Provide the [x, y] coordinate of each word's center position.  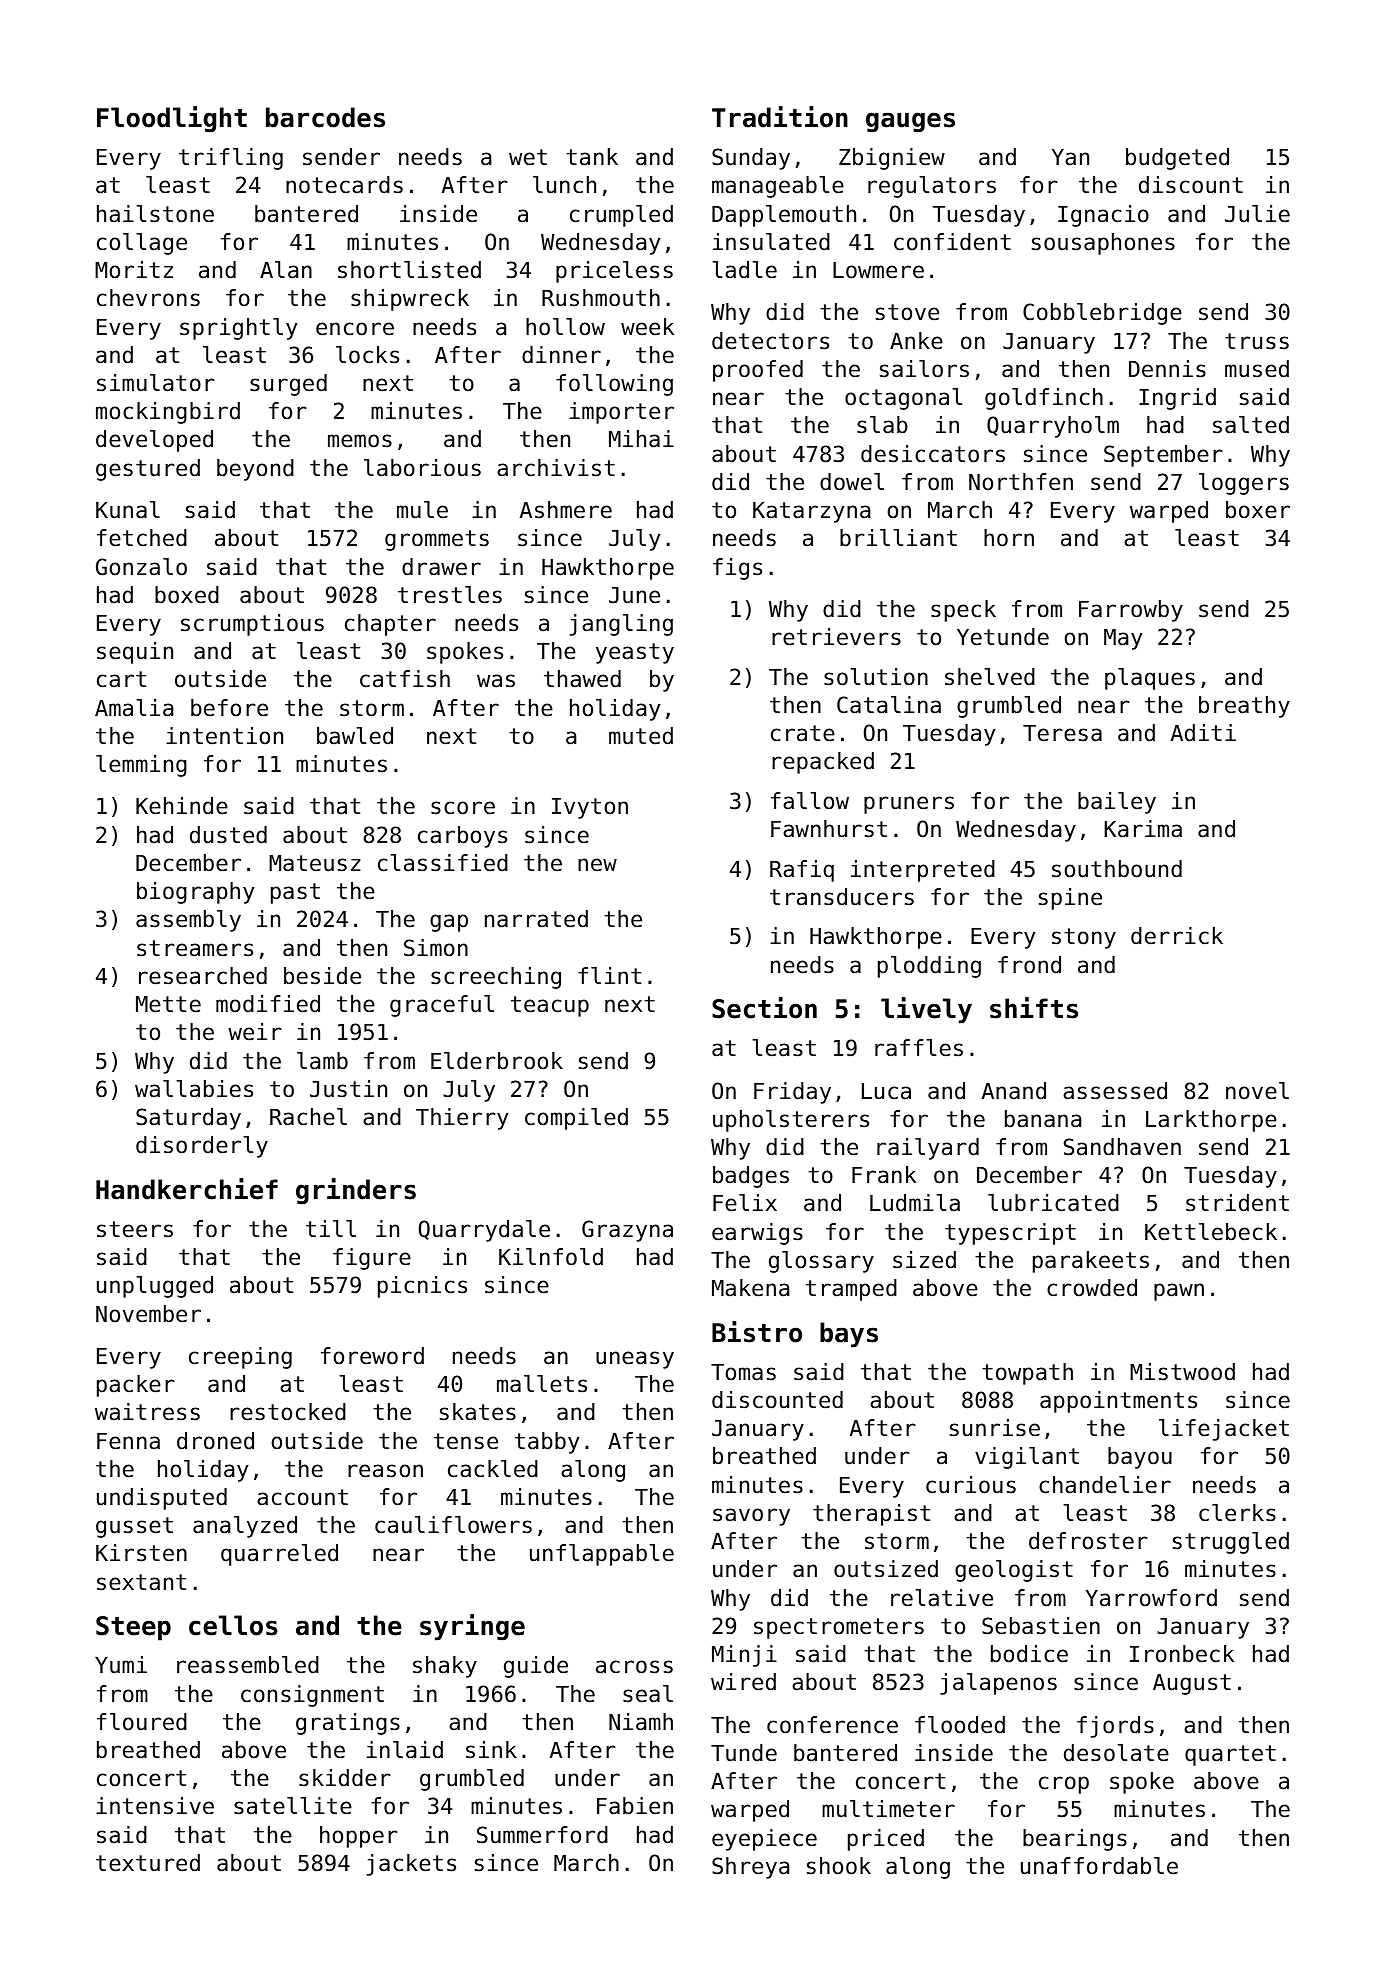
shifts [1034, 1008]
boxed [187, 595]
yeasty [635, 653]
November [148, 1314]
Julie [1257, 214]
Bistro [757, 1332]
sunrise [995, 1428]
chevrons [148, 298]
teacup [550, 1006]
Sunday [751, 159]
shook [839, 1866]
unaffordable [1099, 1866]
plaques [1150, 679]
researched [203, 976]
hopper [359, 1837]
